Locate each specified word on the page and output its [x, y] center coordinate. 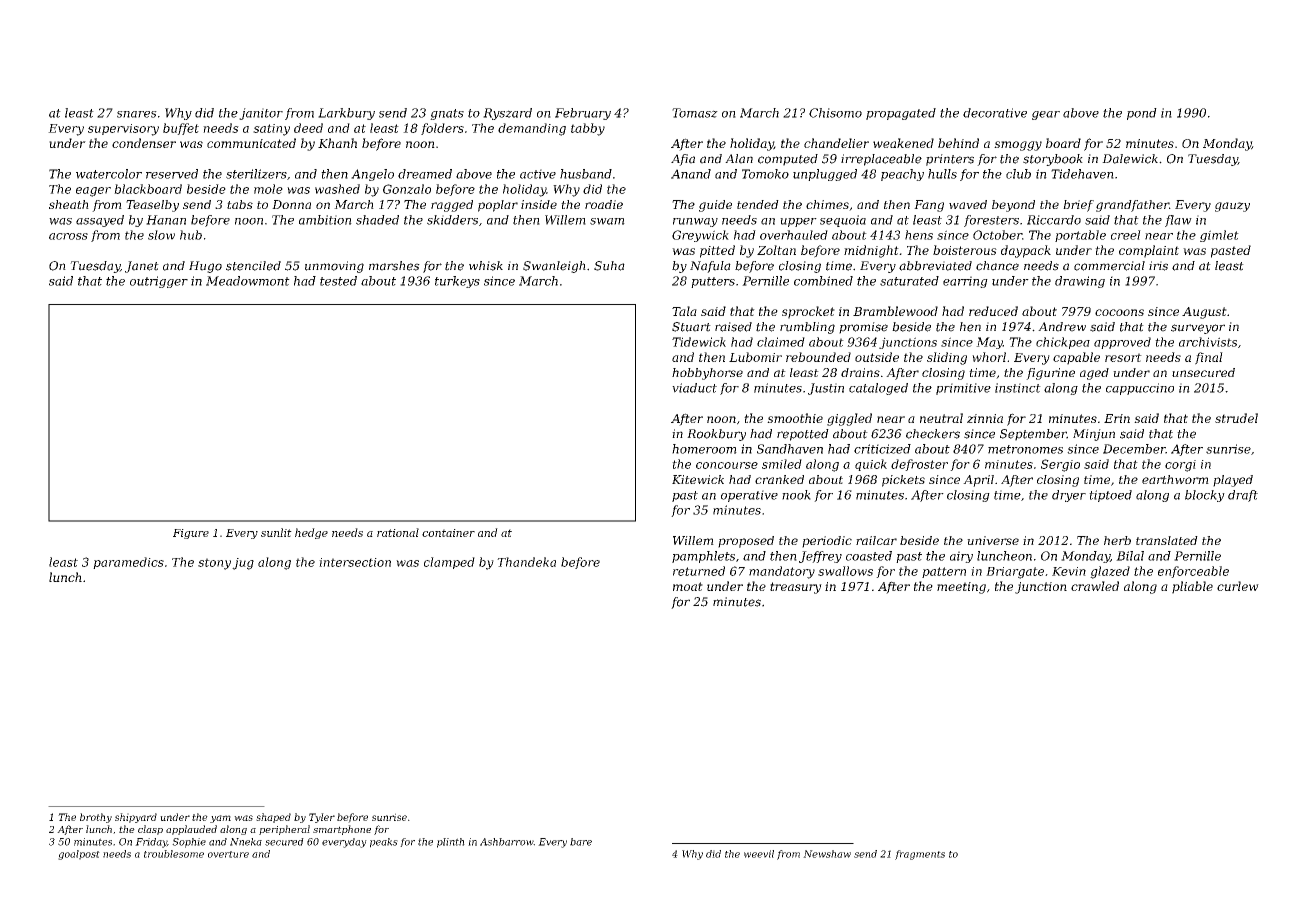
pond [1142, 114]
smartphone [342, 830]
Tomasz [695, 113]
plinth [451, 843]
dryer [1069, 496]
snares [137, 114]
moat [688, 586]
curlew [1238, 586]
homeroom [704, 449]
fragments [920, 855]
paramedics [128, 563]
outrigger [159, 282]
